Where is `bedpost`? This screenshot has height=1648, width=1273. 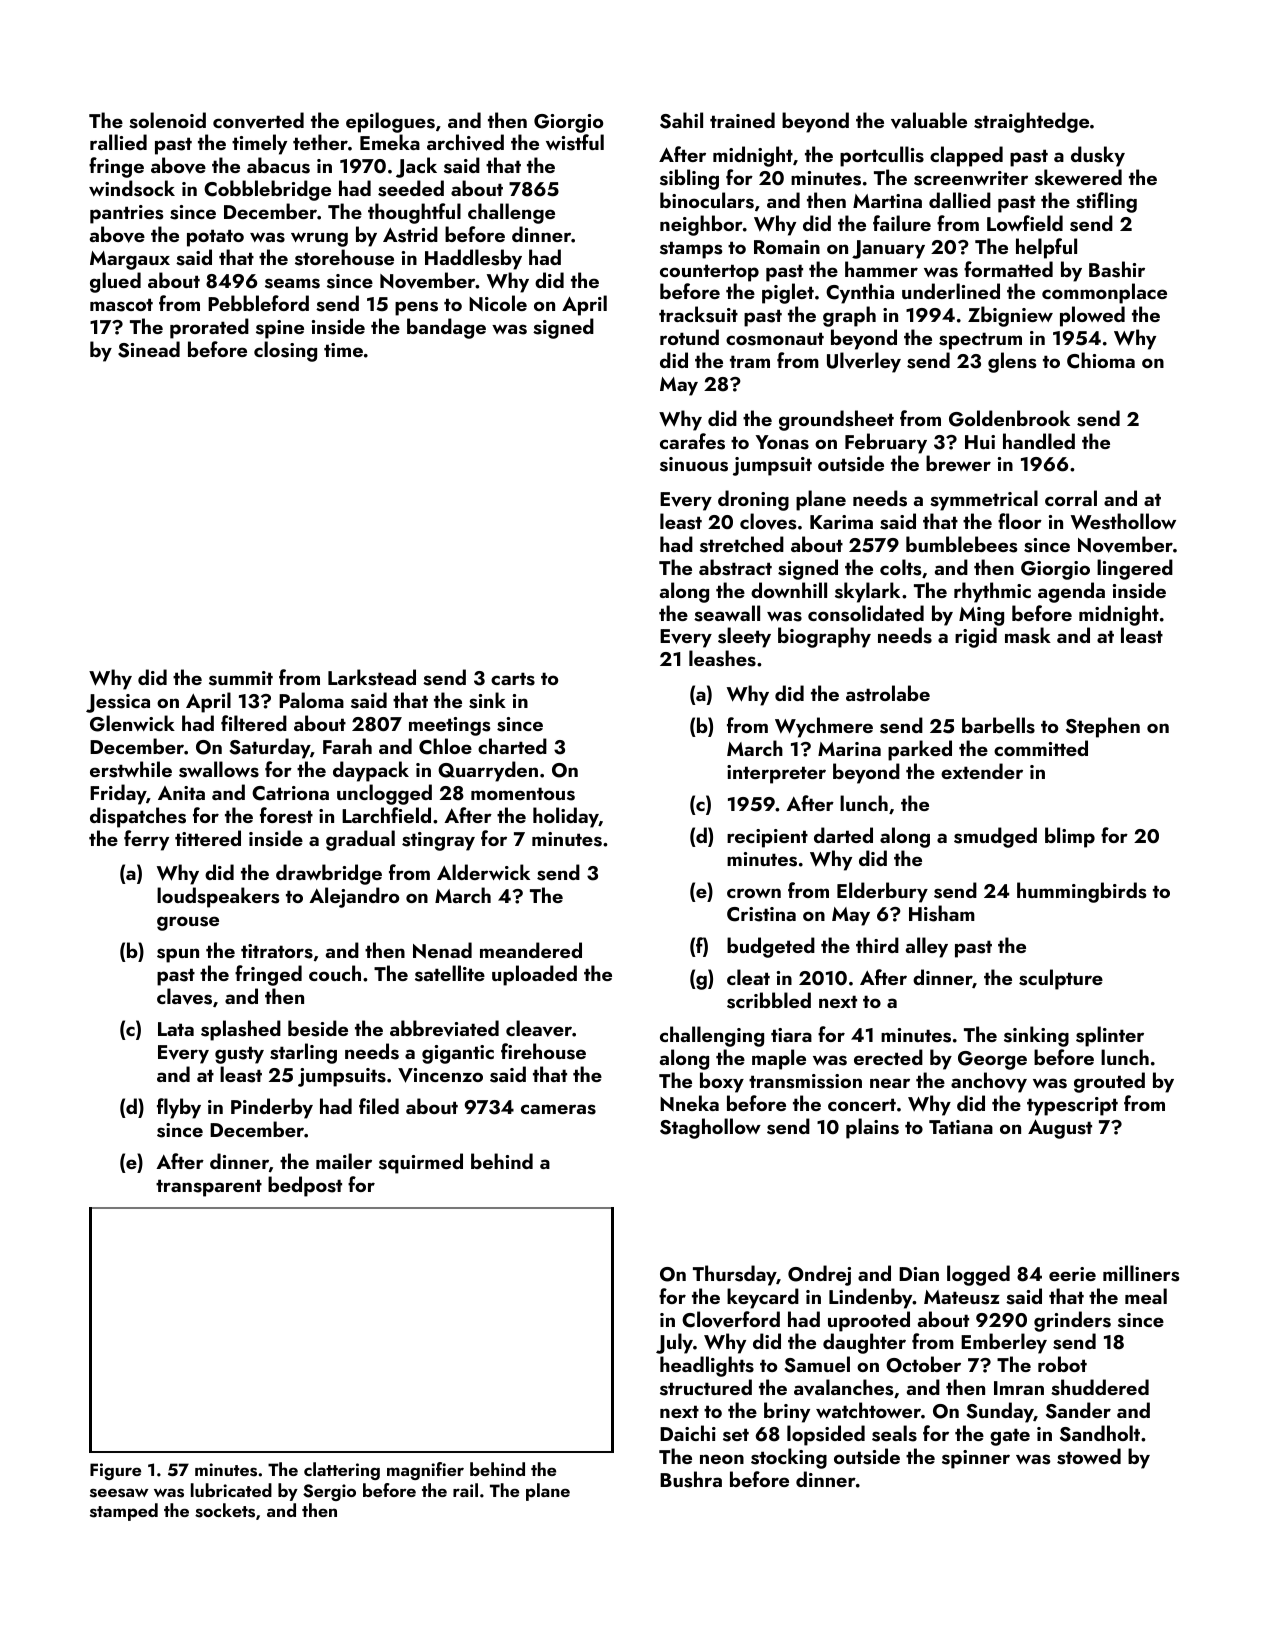 bedpost is located at coordinates (305, 1186).
